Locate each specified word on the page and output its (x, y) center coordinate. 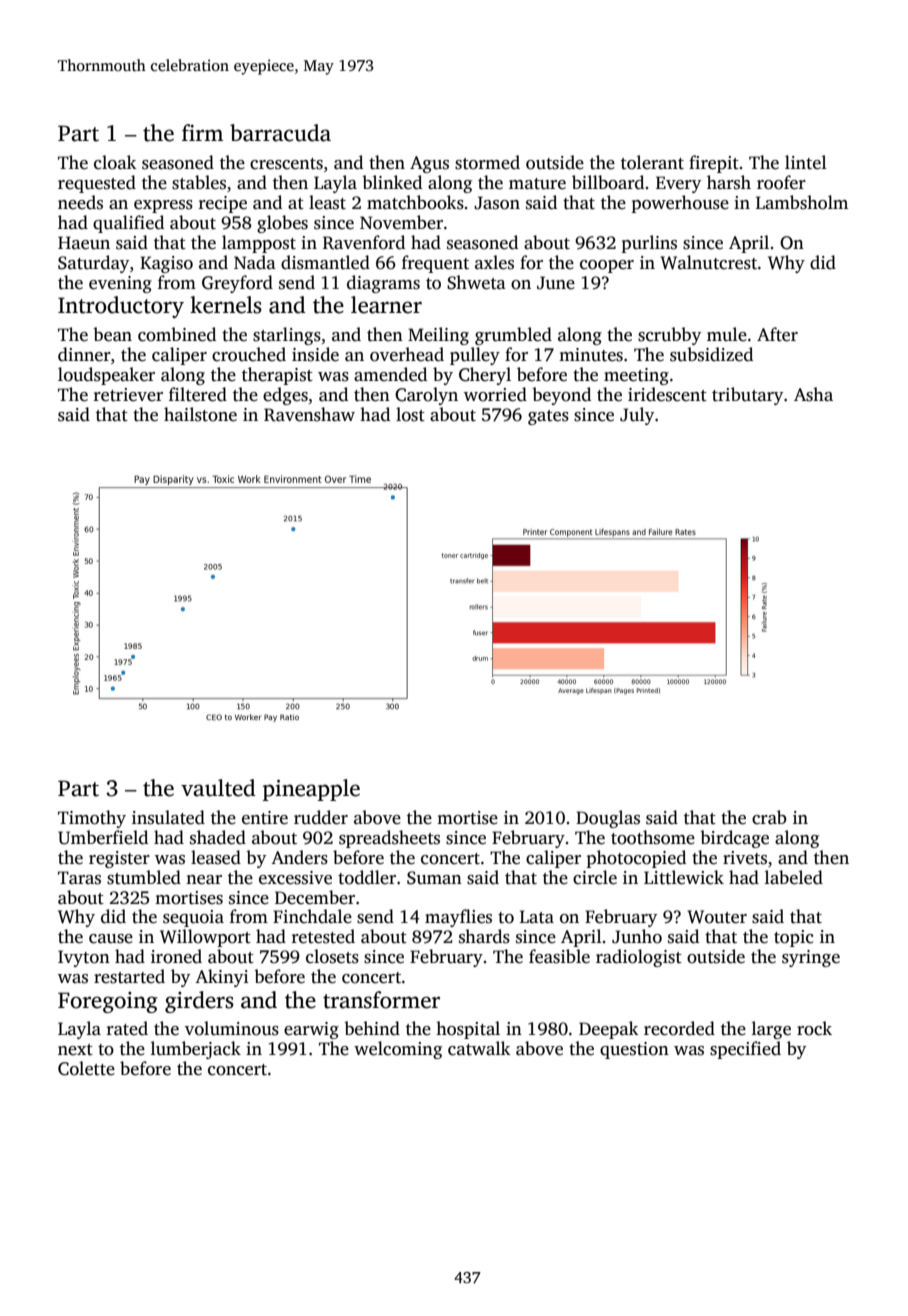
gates (548, 417)
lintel (806, 162)
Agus (429, 164)
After (777, 334)
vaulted (218, 788)
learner (386, 305)
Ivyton (84, 958)
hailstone (200, 414)
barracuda (280, 133)
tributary (747, 396)
